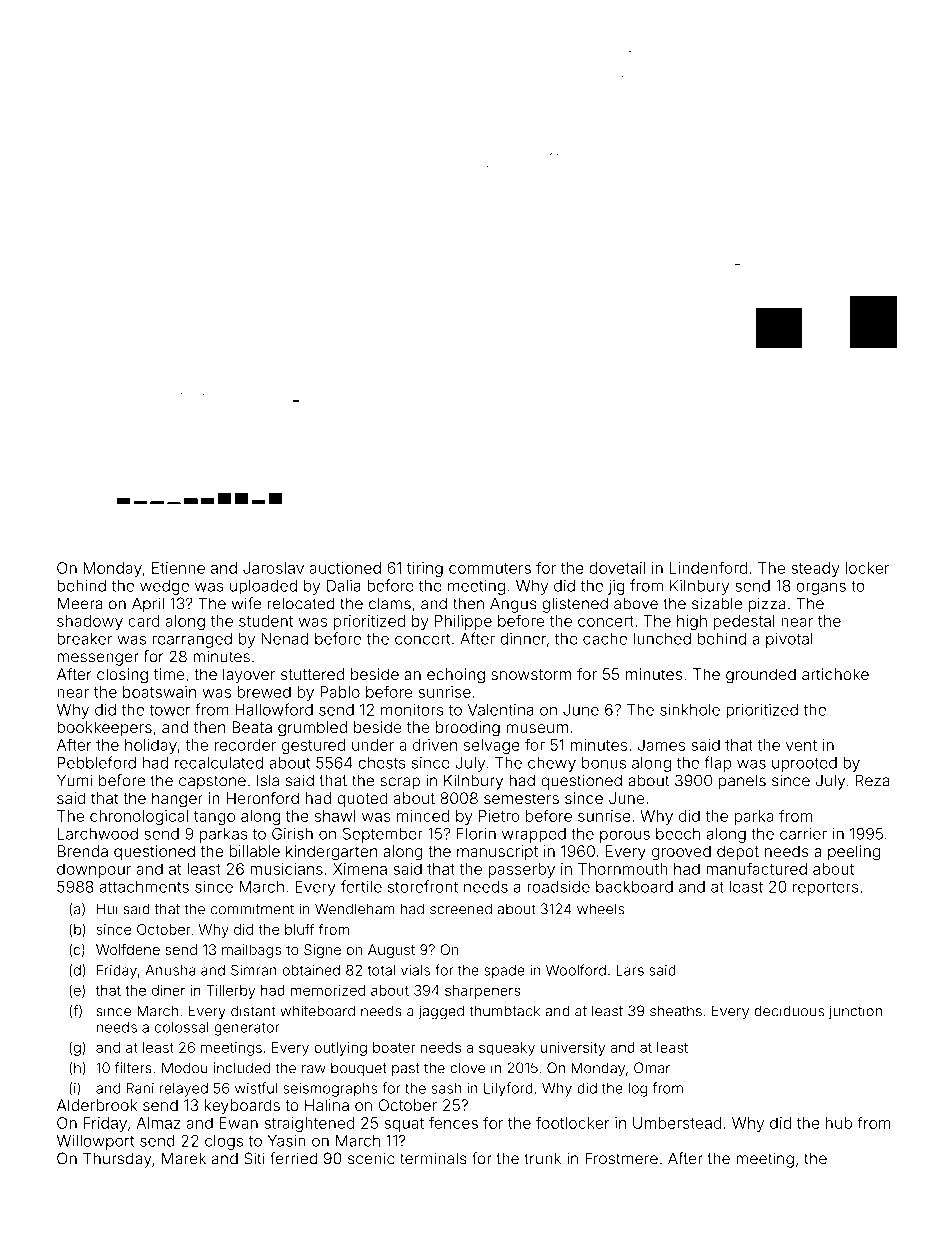 This screenshot has width=952, height=1233. What do you see at coordinates (360, 869) in the screenshot?
I see `Ximena` at bounding box center [360, 869].
